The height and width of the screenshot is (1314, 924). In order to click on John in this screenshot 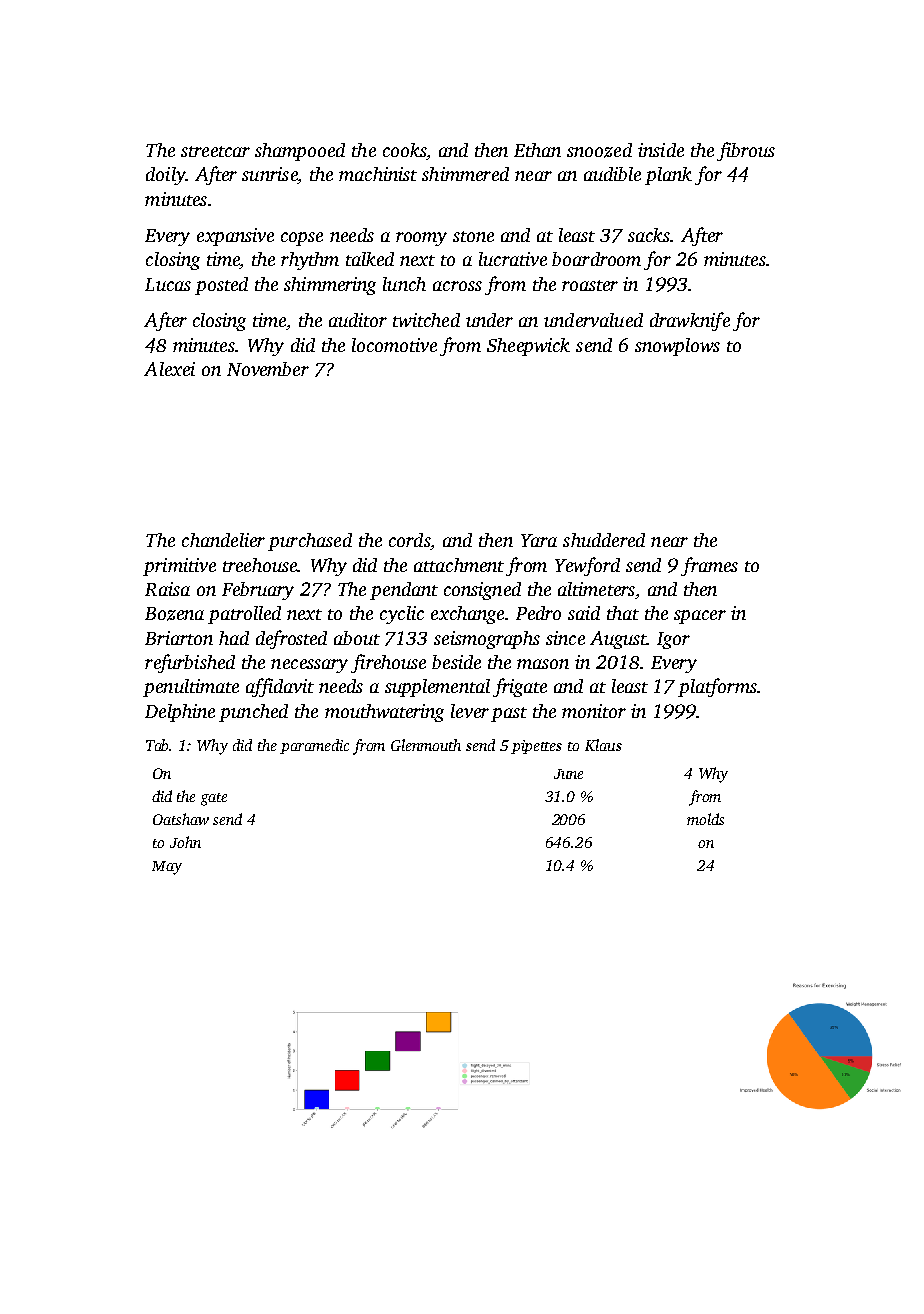, I will do `click(185, 842)`.
